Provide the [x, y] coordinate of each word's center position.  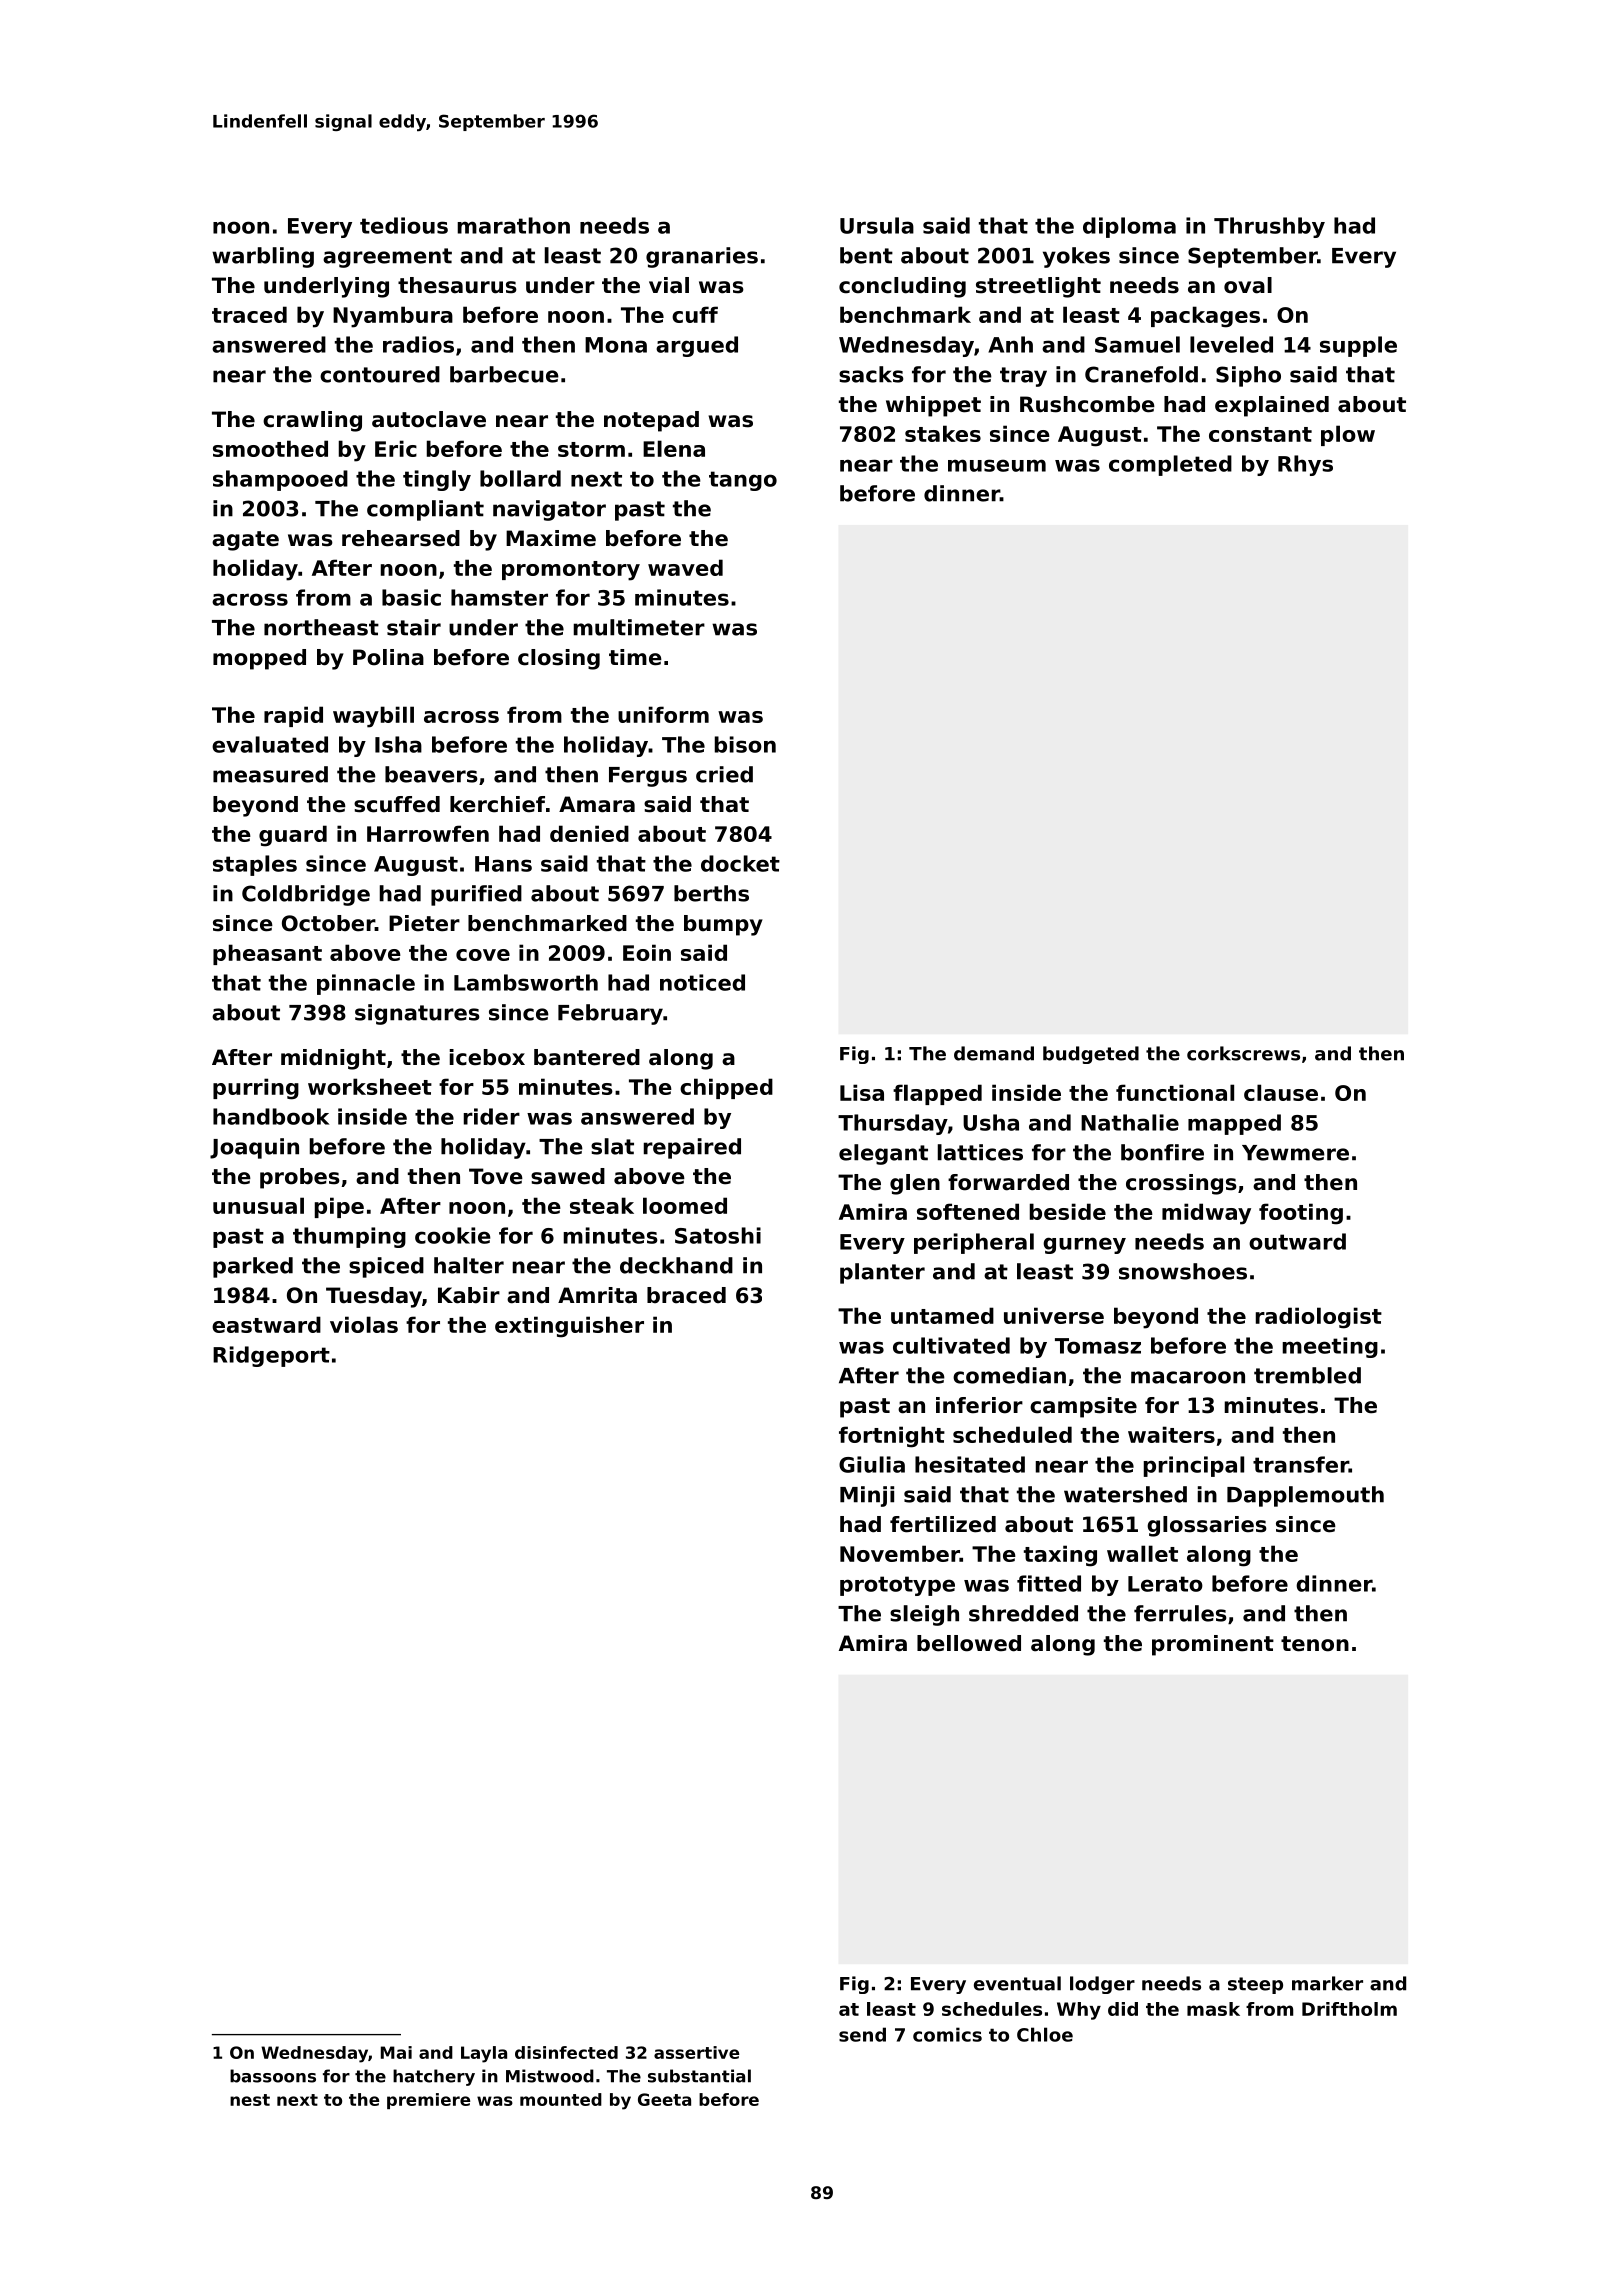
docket [740, 863]
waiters [1171, 1434]
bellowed [969, 1643]
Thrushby [1269, 227]
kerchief [497, 804]
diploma [1129, 227]
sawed [568, 1176]
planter [882, 1273]
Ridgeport [271, 1356]
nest [250, 2100]
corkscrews [1243, 1053]
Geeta [664, 2099]
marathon [513, 225]
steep [1255, 1985]
